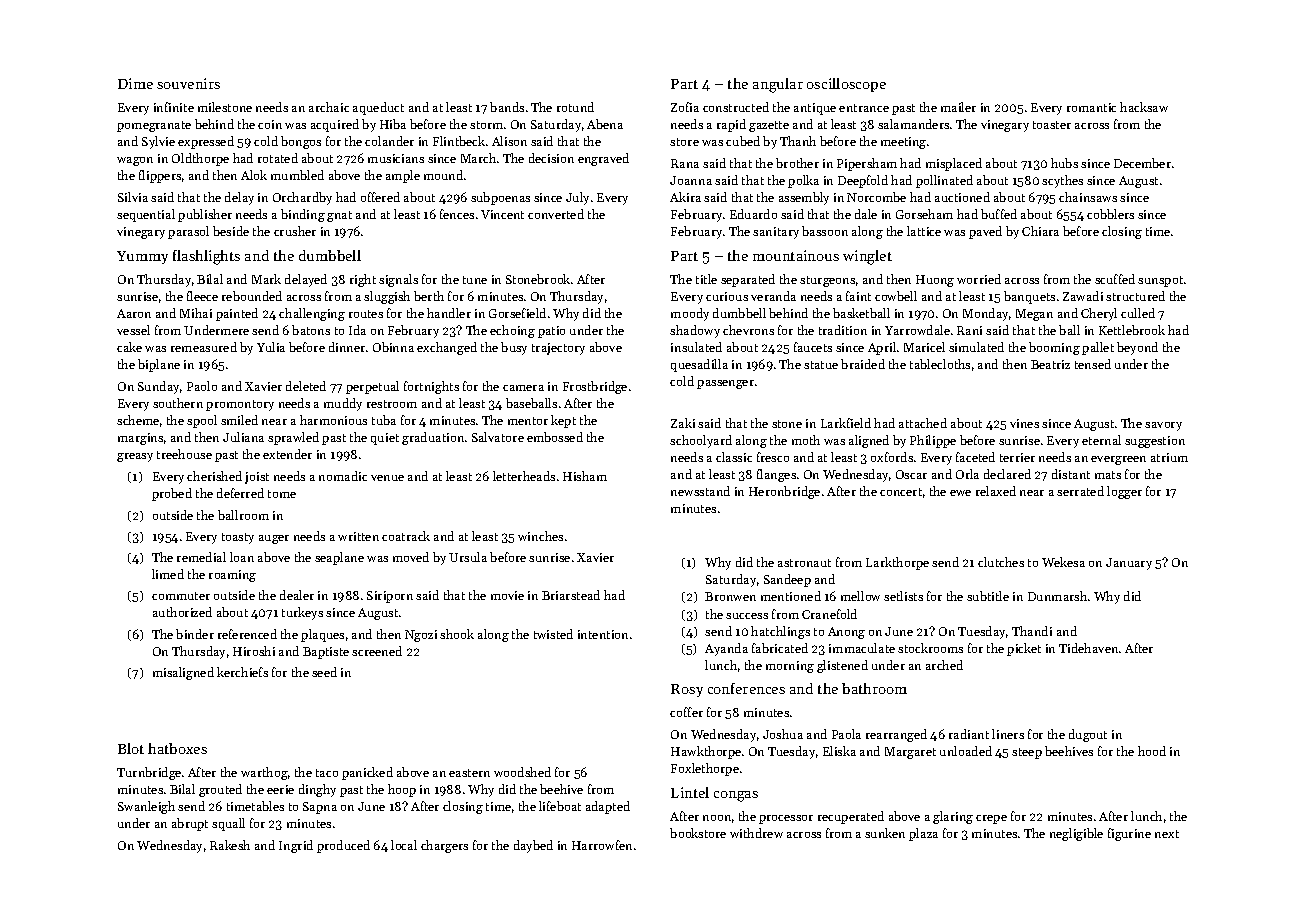  I want to click on January, so click(1129, 564).
